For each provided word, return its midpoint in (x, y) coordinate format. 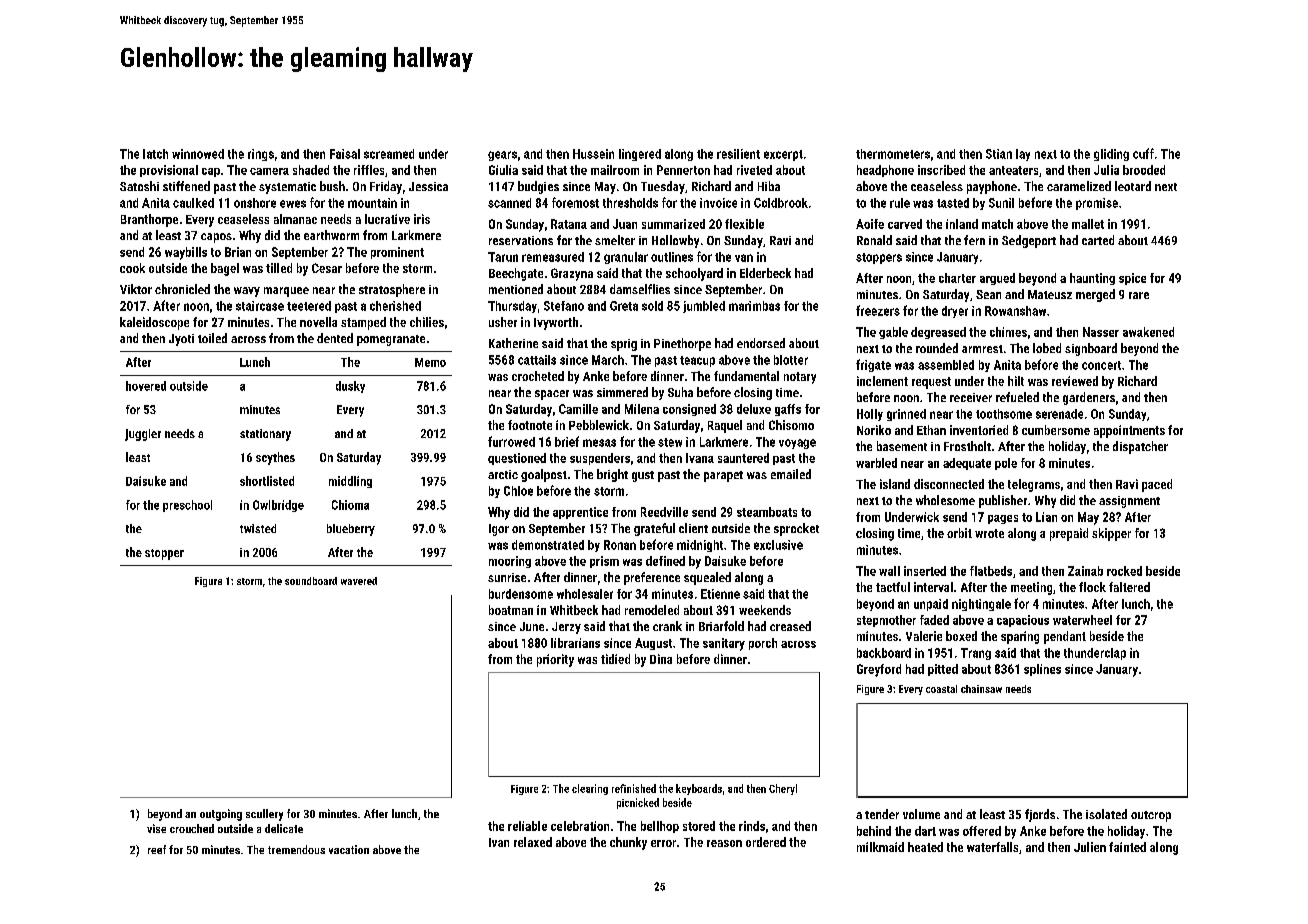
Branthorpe (149, 220)
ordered (766, 842)
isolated (1106, 814)
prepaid (1069, 534)
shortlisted (267, 481)
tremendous (296, 849)
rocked (1124, 571)
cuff (1143, 153)
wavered (359, 581)
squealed (707, 578)
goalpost (544, 475)
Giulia (503, 170)
